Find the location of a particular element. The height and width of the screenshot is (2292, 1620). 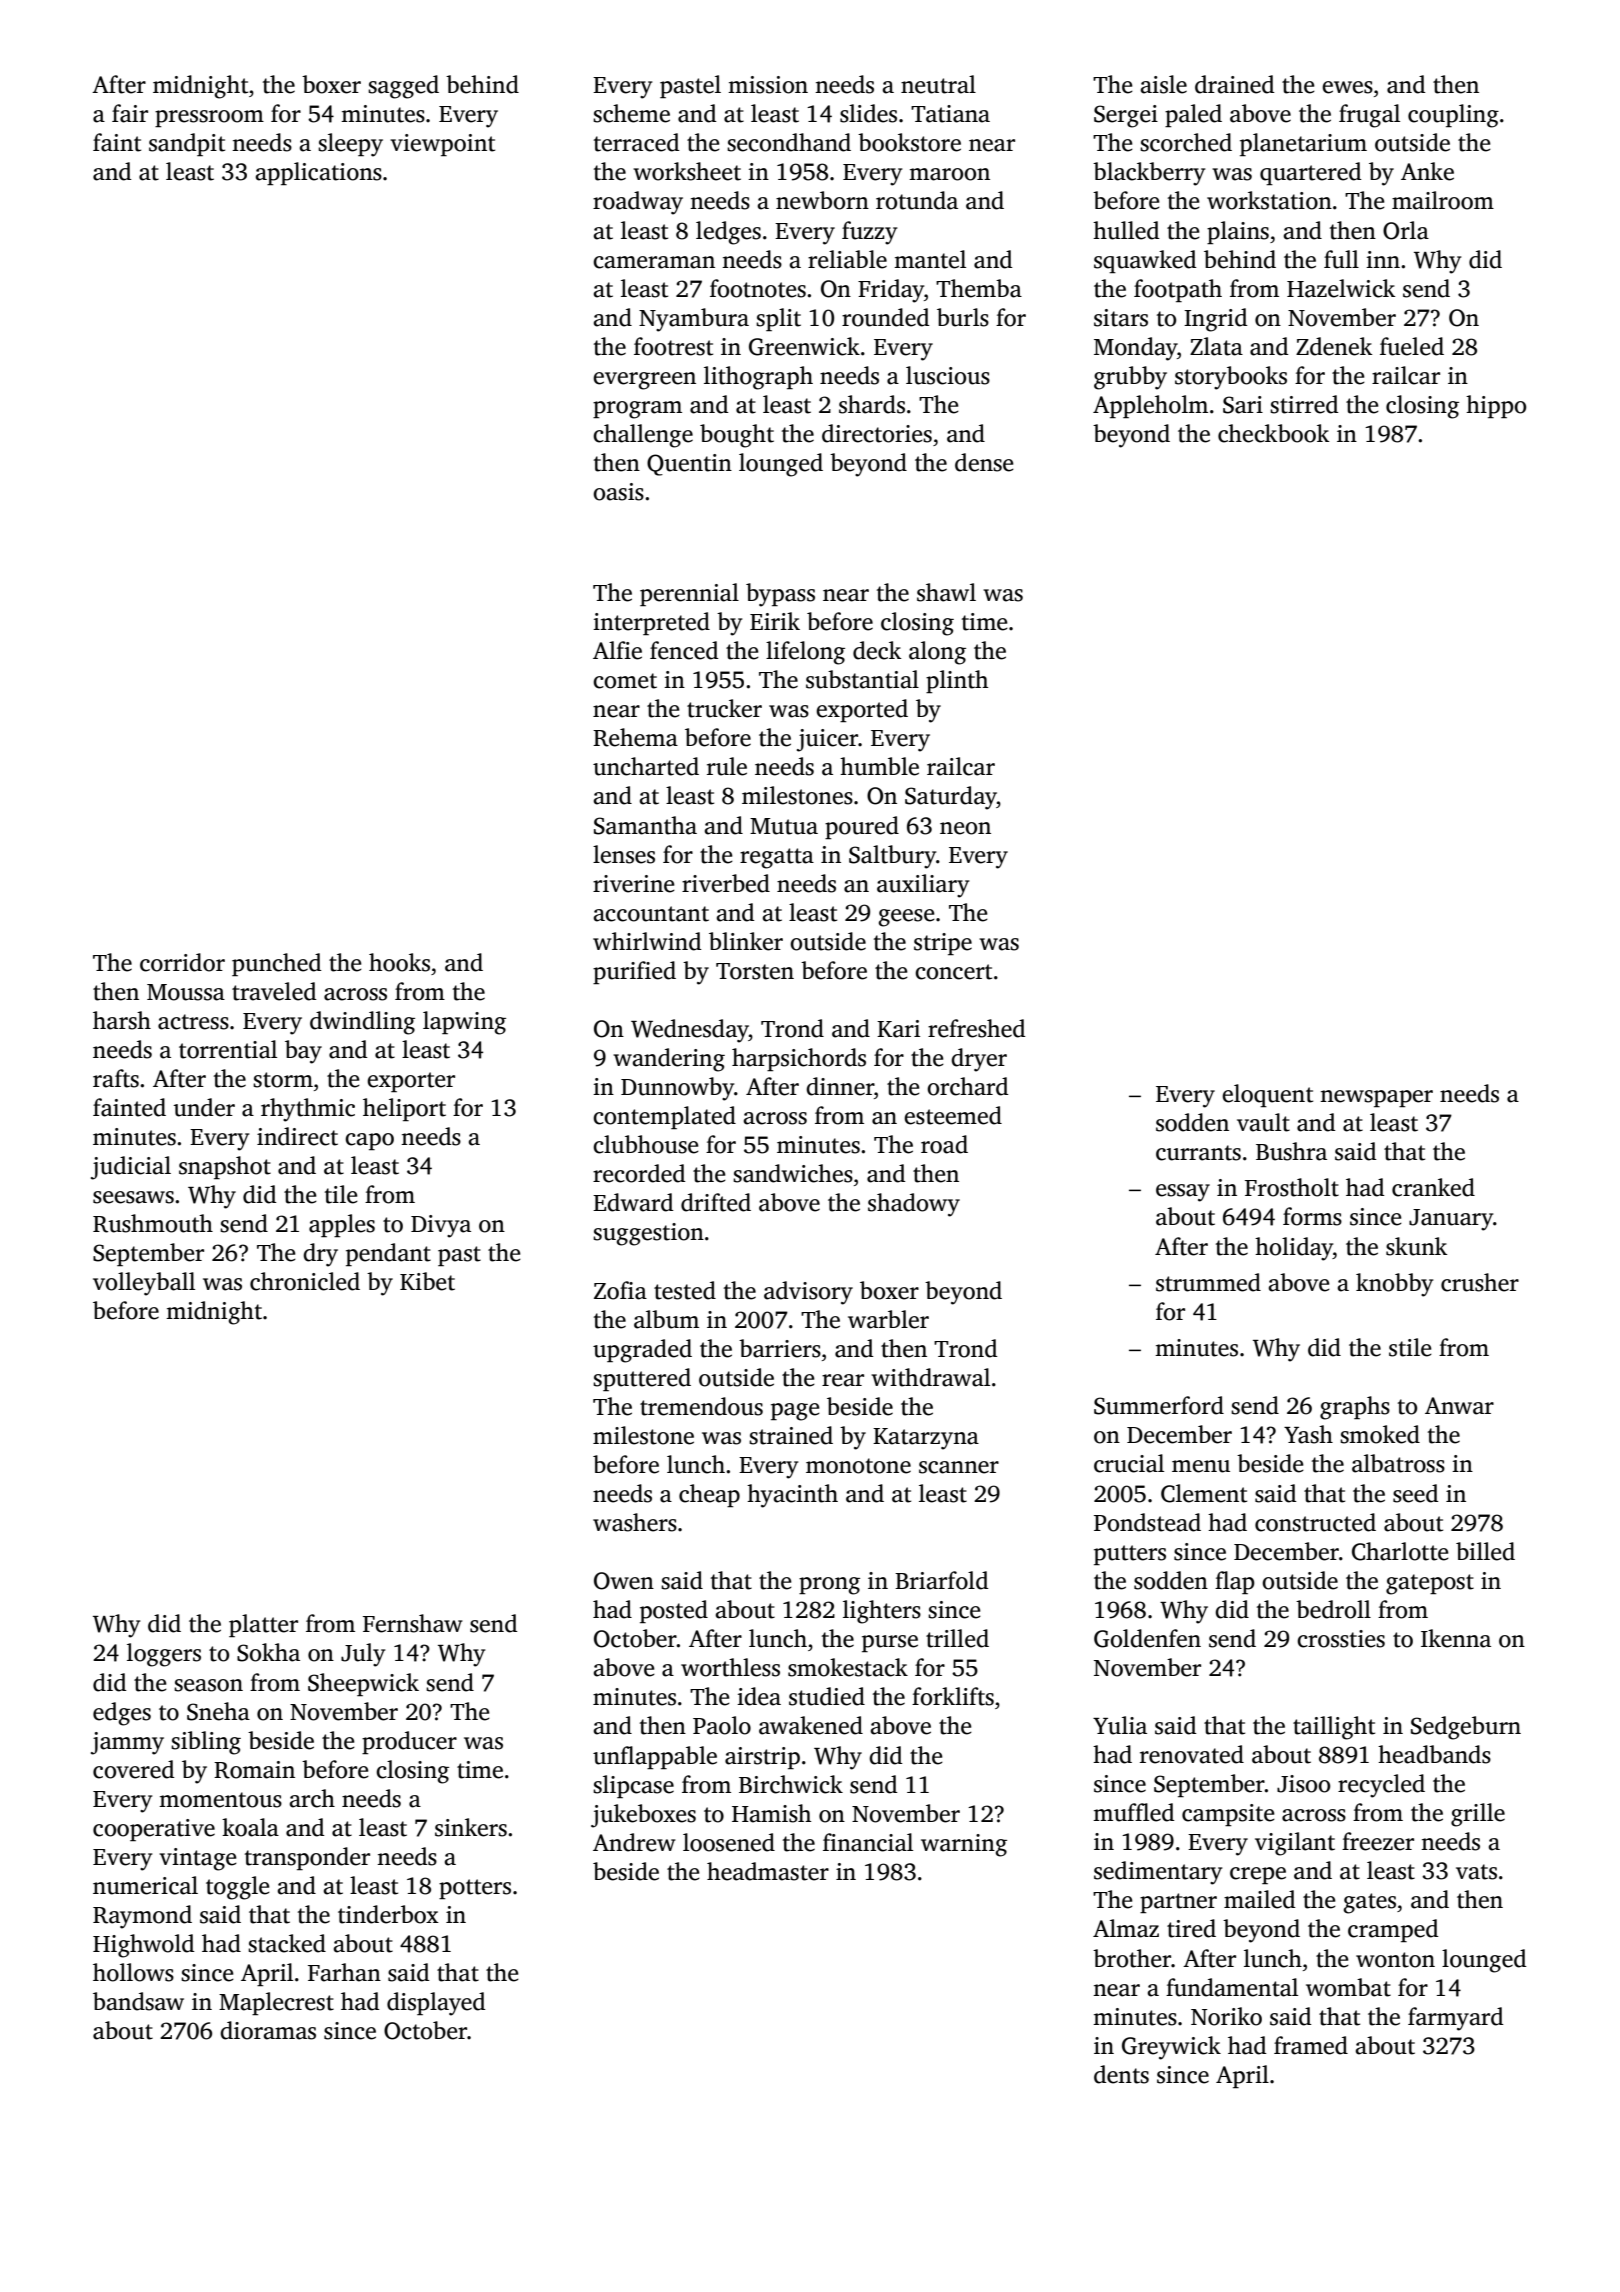

dents is located at coordinates (1121, 2074).
